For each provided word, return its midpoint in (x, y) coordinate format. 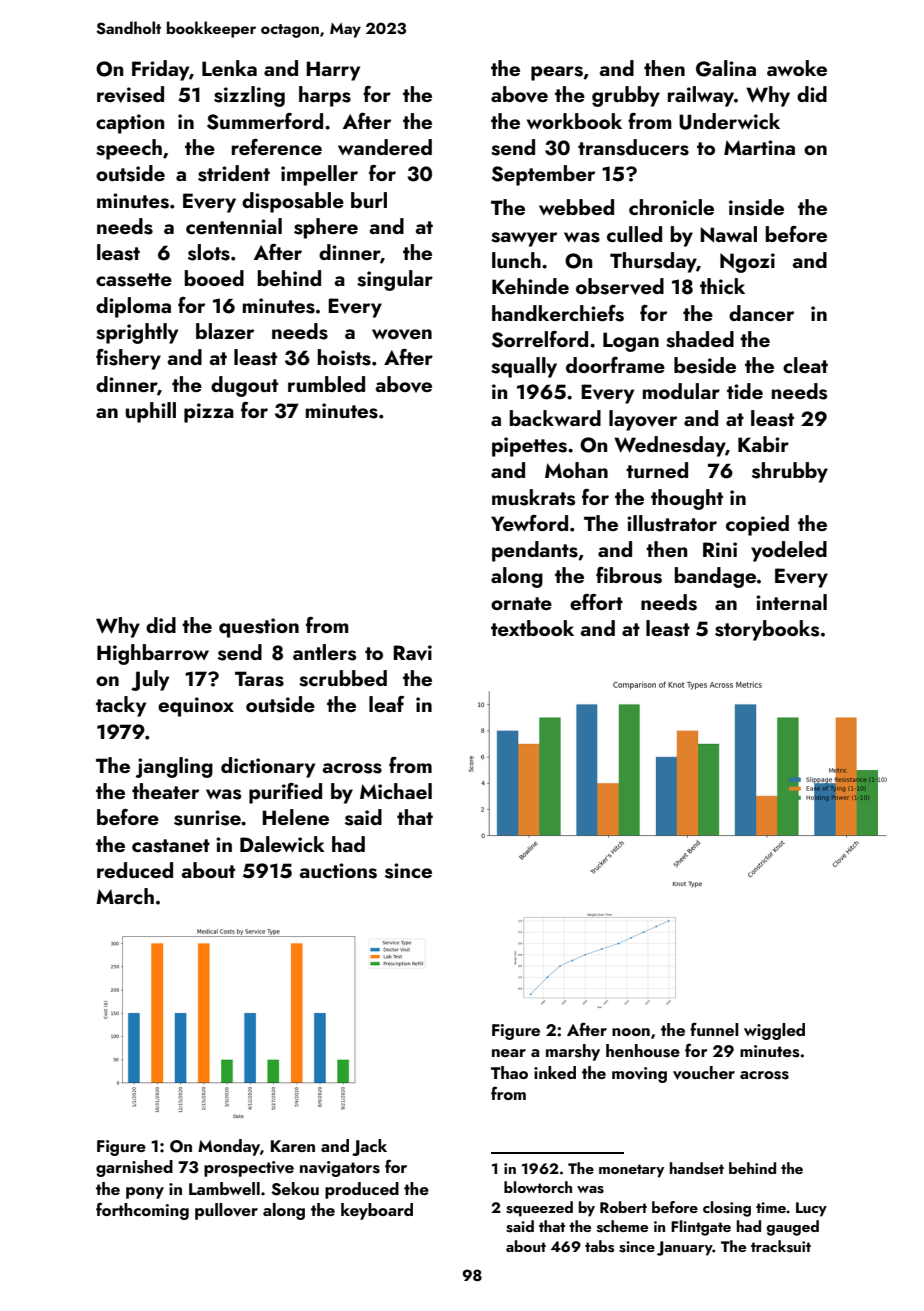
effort (596, 602)
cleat (805, 365)
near (509, 1053)
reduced (135, 870)
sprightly (137, 333)
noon (631, 1032)
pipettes (529, 447)
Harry (333, 71)
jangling (174, 767)
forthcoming (142, 1211)
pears (557, 73)
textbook (532, 628)
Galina (726, 68)
